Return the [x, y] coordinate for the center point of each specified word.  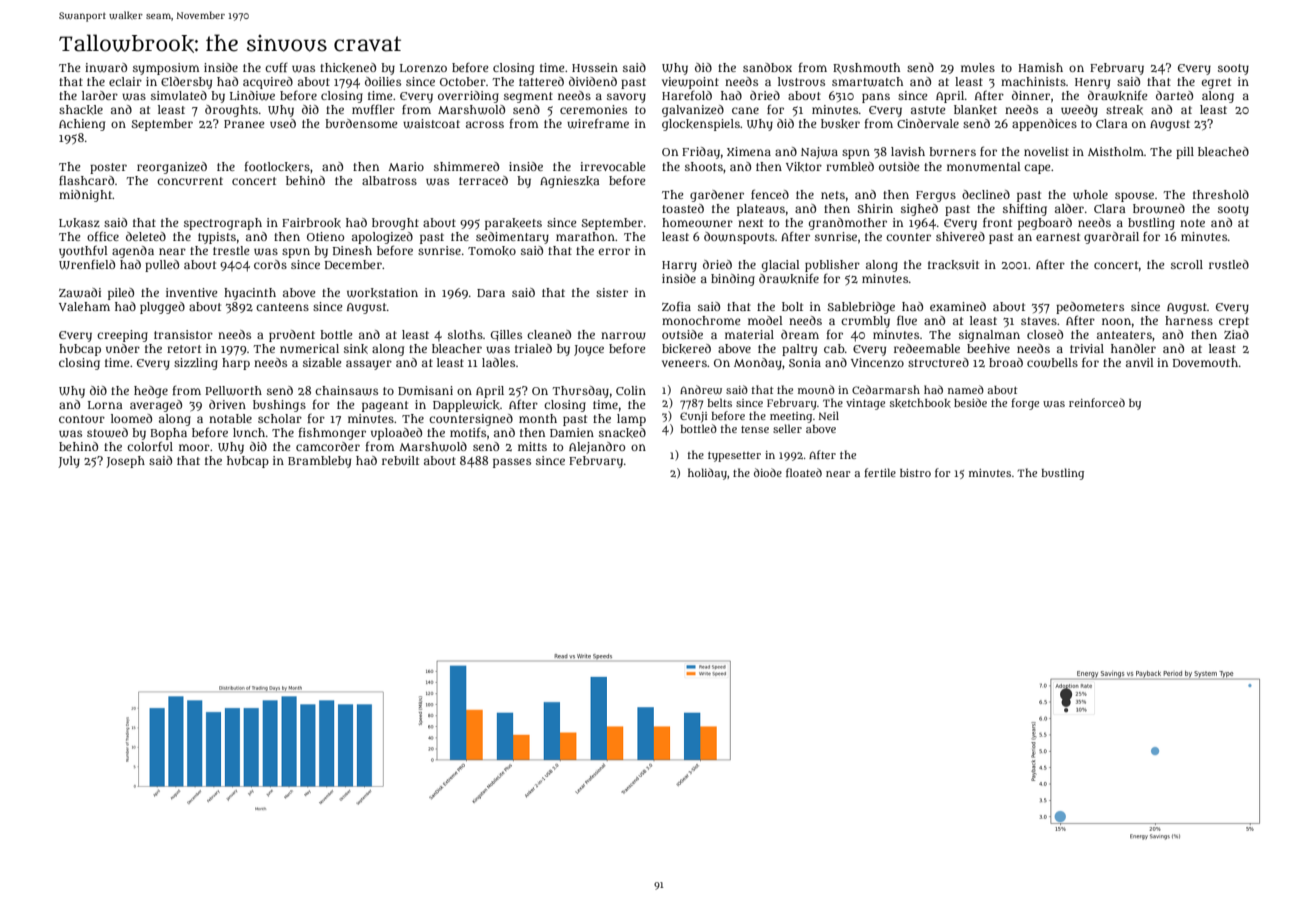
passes [512, 463]
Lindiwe [252, 95]
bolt [792, 306]
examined [958, 306]
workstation [382, 293]
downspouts [739, 238]
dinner [1031, 95]
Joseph [125, 462]
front [997, 222]
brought [395, 224]
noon [1117, 321]
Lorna [105, 405]
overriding [468, 97]
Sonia [805, 362]
